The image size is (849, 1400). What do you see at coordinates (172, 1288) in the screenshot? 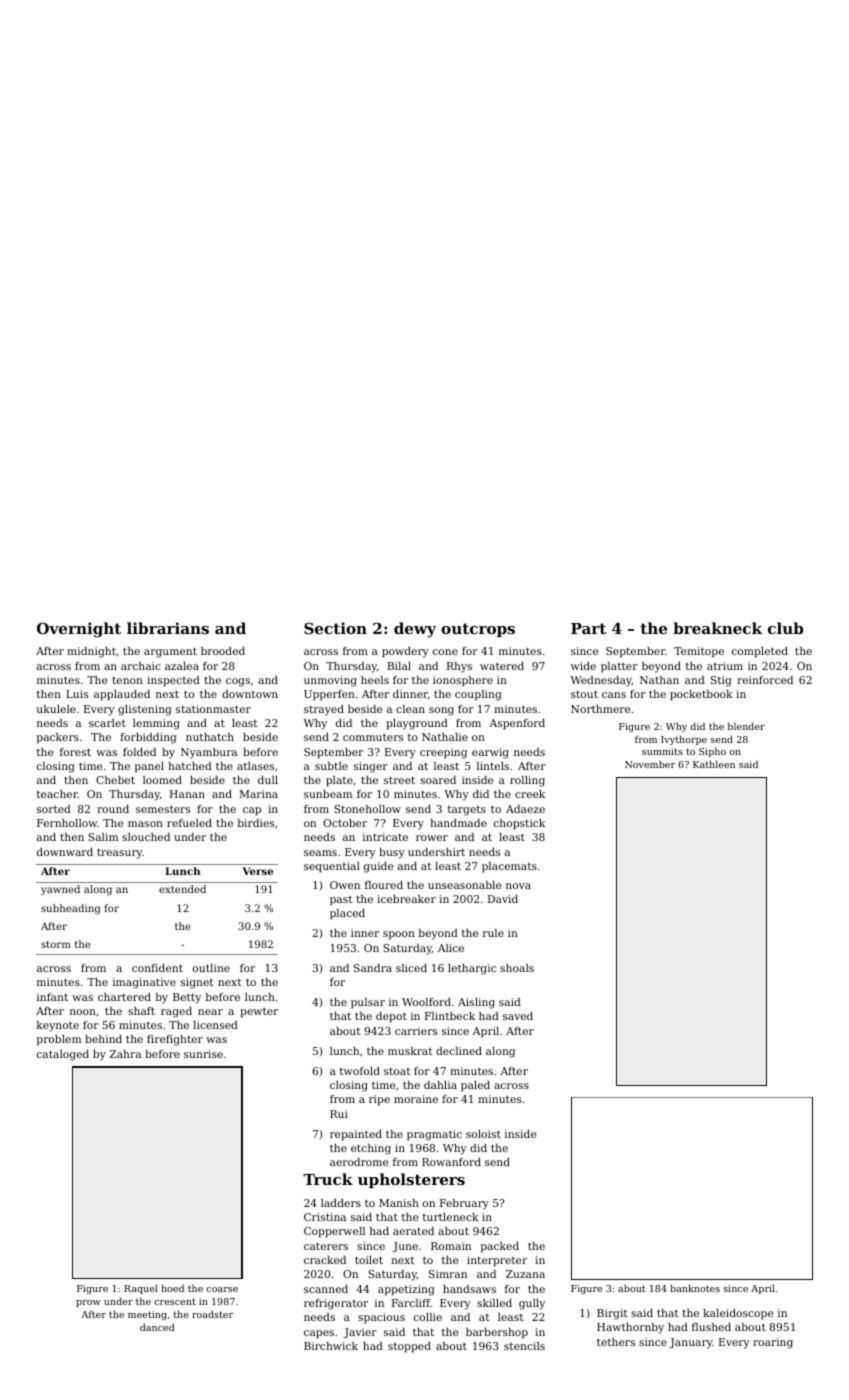
I see `hoed` at bounding box center [172, 1288].
